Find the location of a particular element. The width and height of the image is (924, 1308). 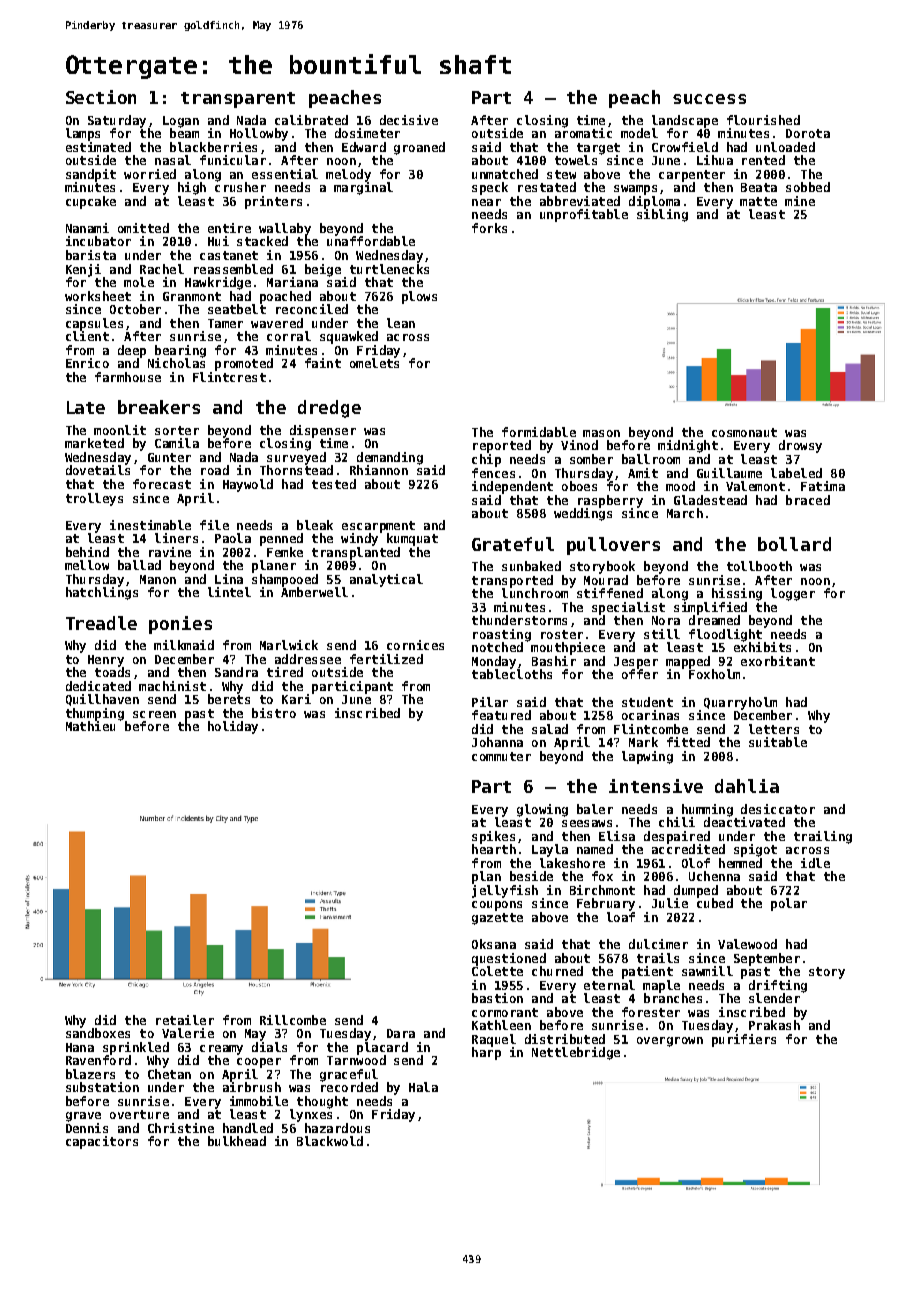

transported is located at coordinates (512, 581).
